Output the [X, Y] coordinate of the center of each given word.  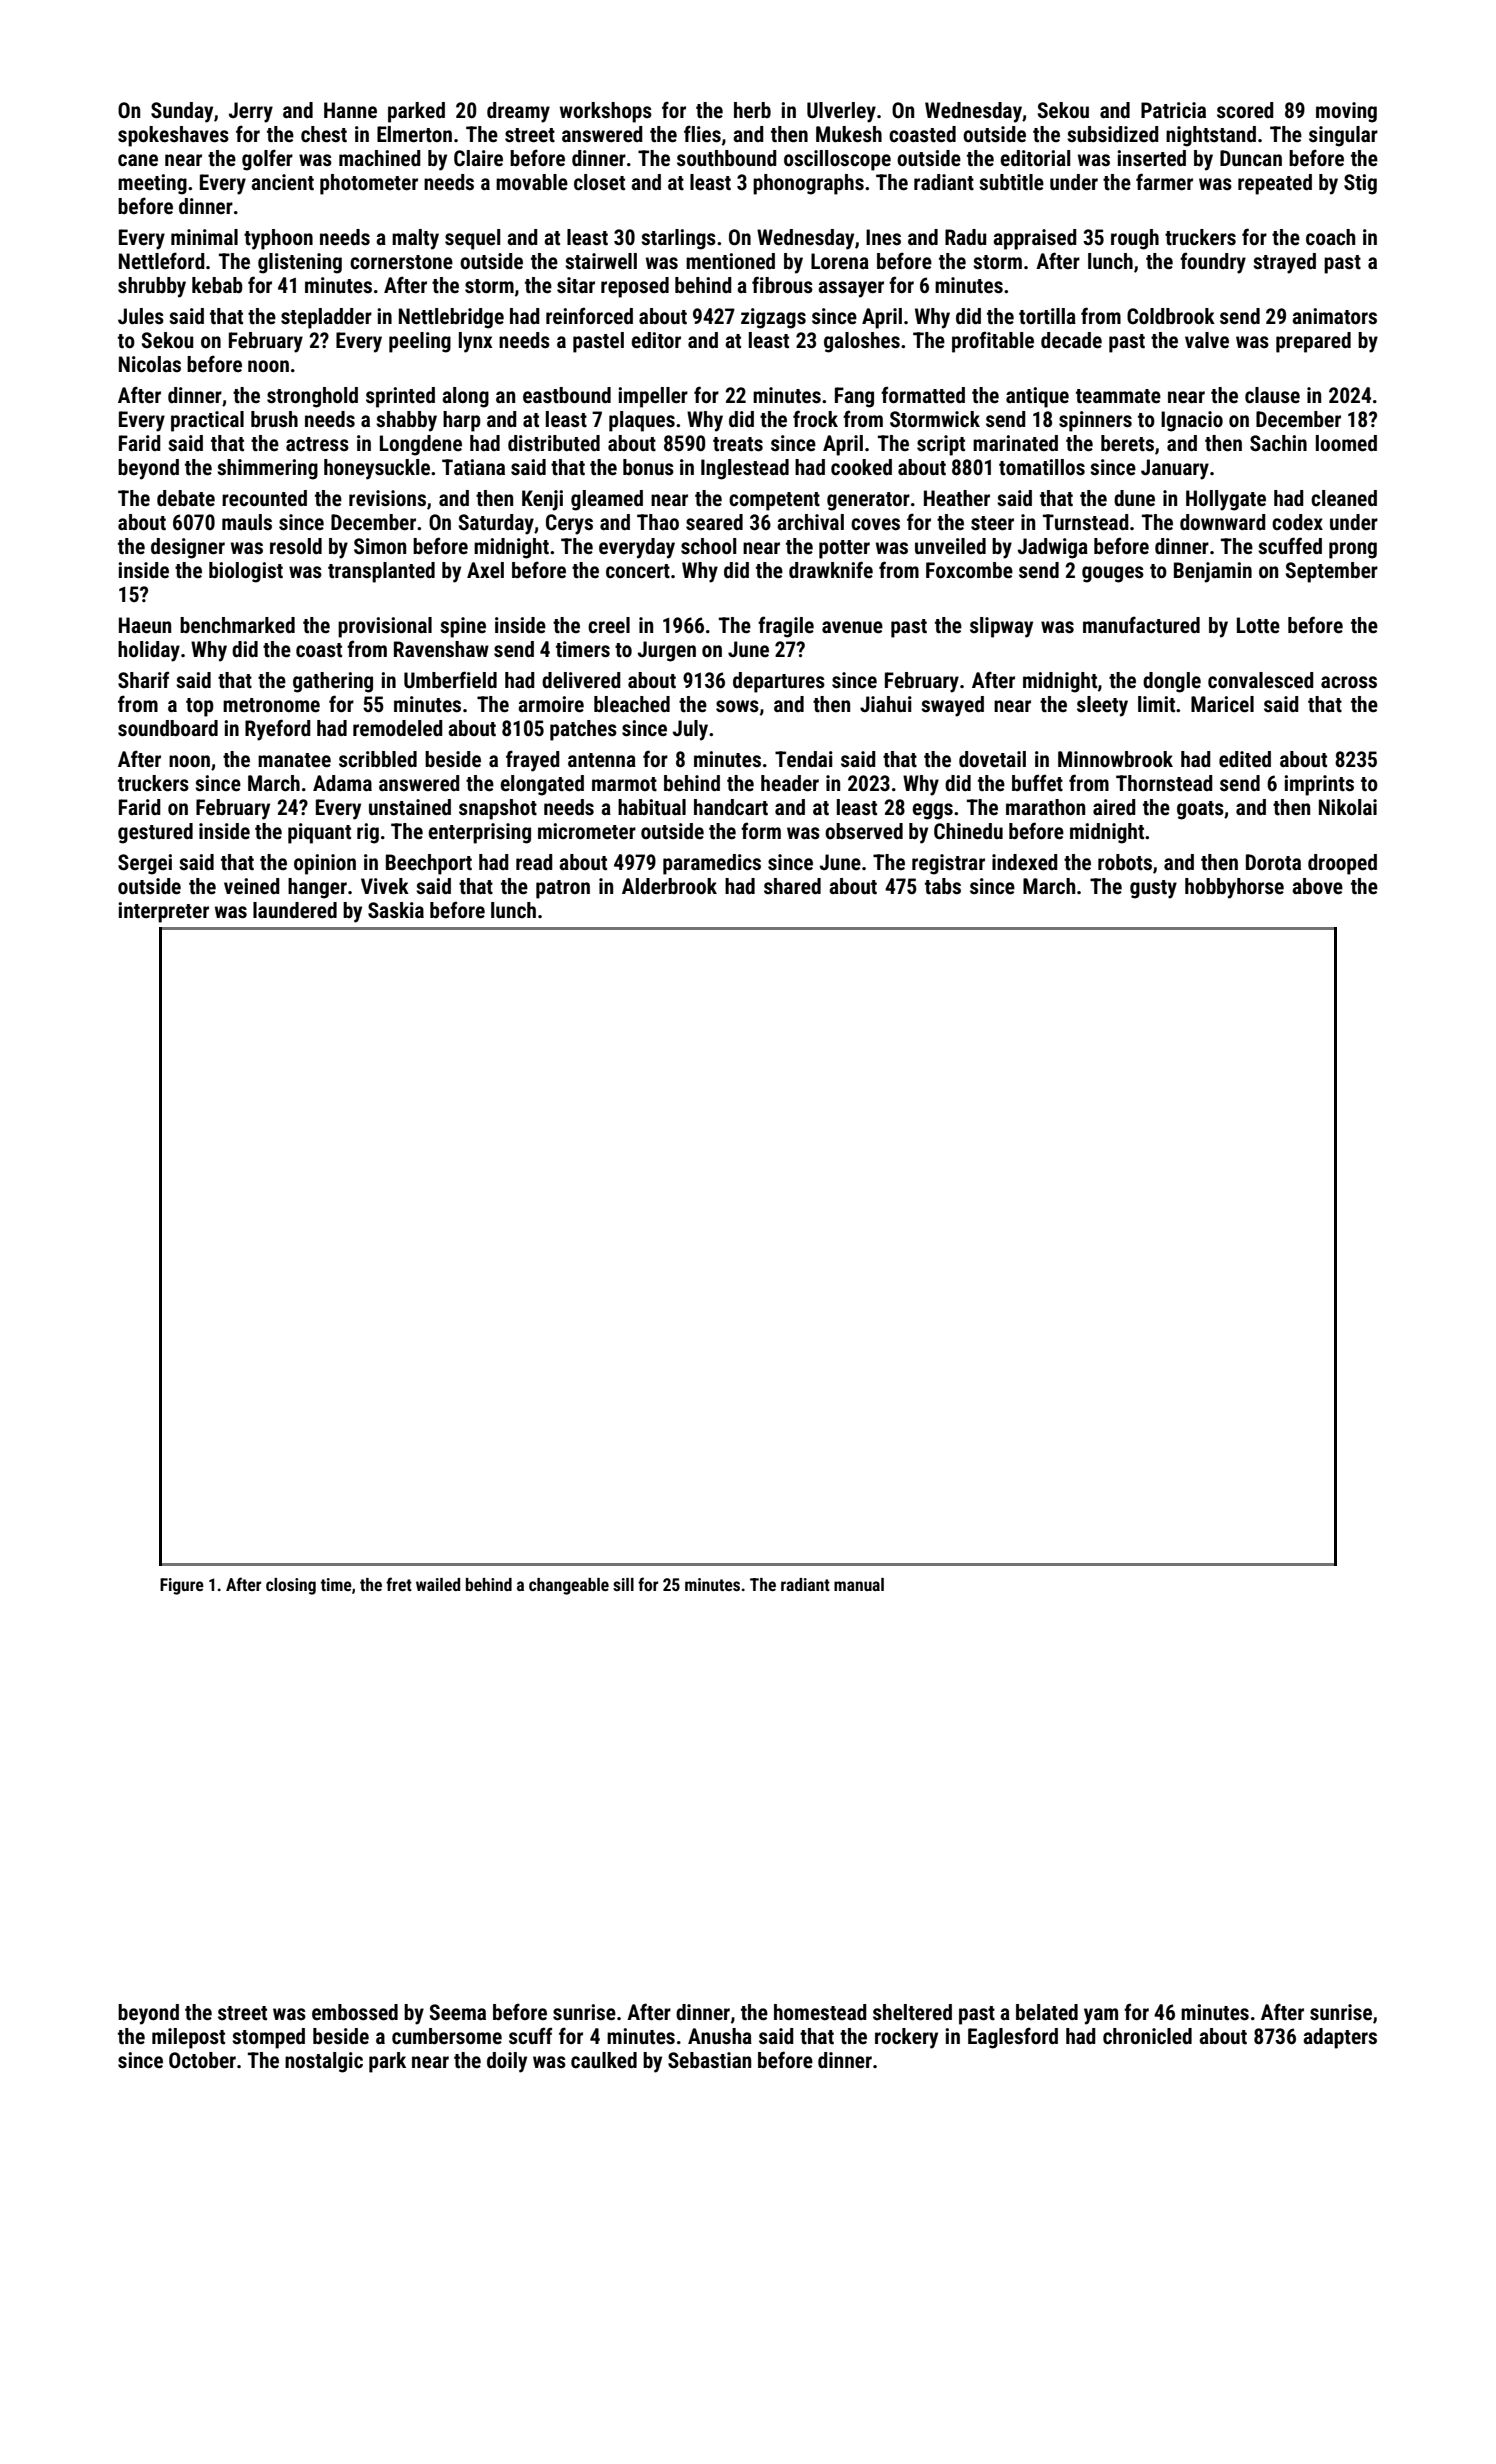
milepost [188, 2038]
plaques [642, 421]
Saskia [396, 910]
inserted [1151, 158]
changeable [569, 1586]
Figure [182, 1586]
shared [792, 886]
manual [859, 1584]
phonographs [808, 184]
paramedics [712, 864]
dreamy [518, 112]
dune [1134, 498]
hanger [317, 888]
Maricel [1222, 704]
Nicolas [150, 364]
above [1317, 886]
